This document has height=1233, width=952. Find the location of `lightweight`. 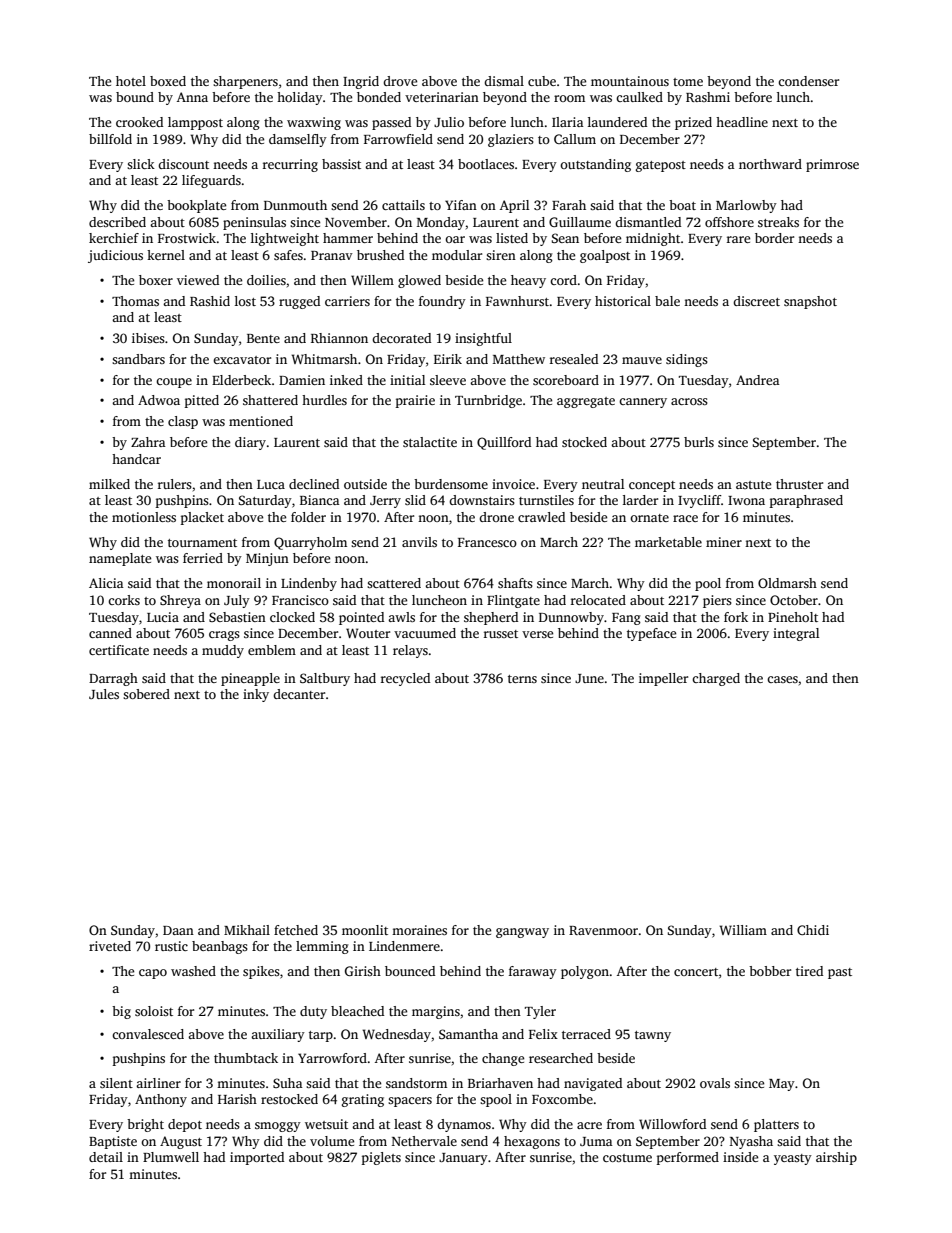

lightweight is located at coordinates (285, 239).
